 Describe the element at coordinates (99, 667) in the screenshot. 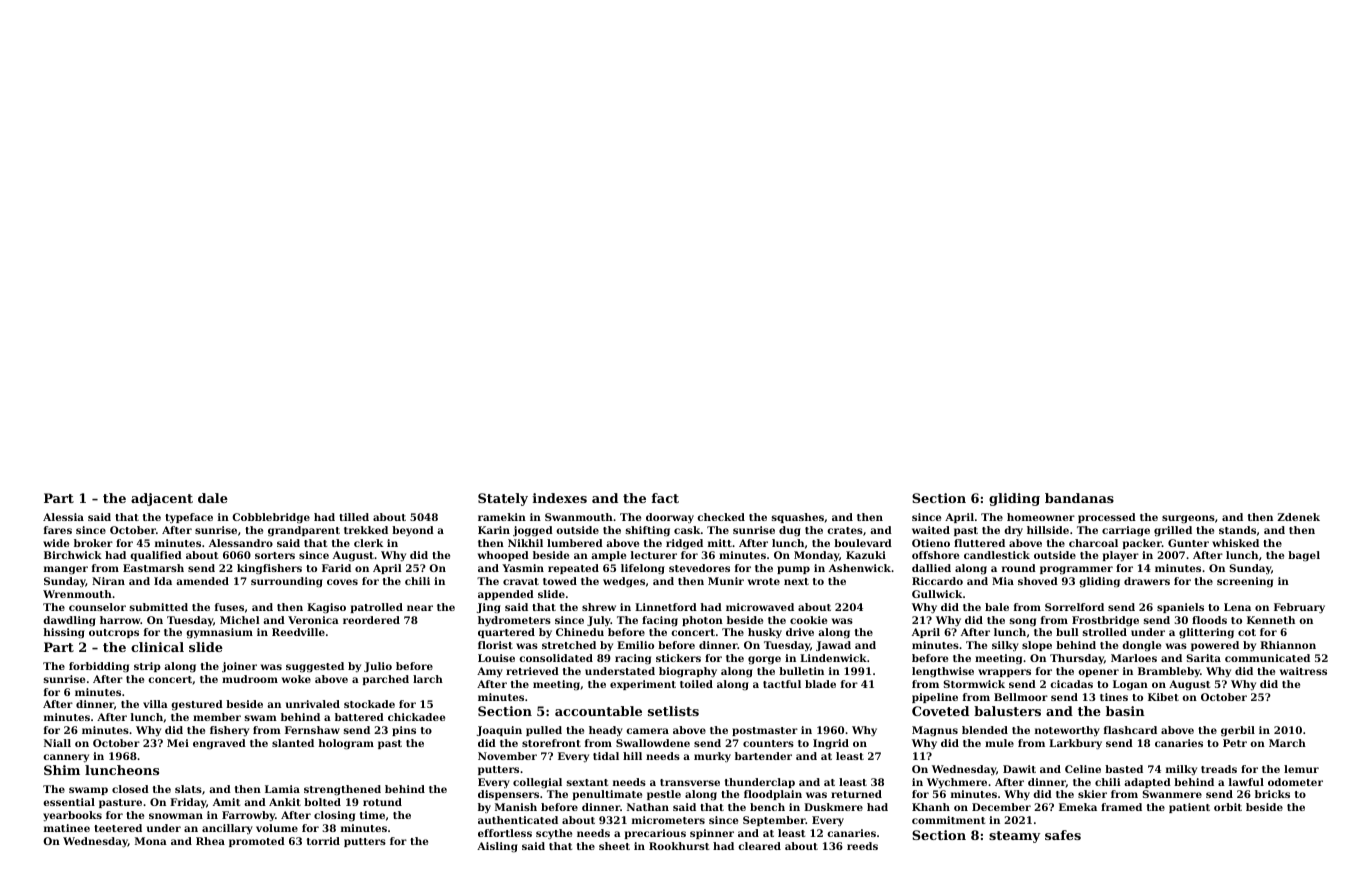

I see `forbidding` at that location.
